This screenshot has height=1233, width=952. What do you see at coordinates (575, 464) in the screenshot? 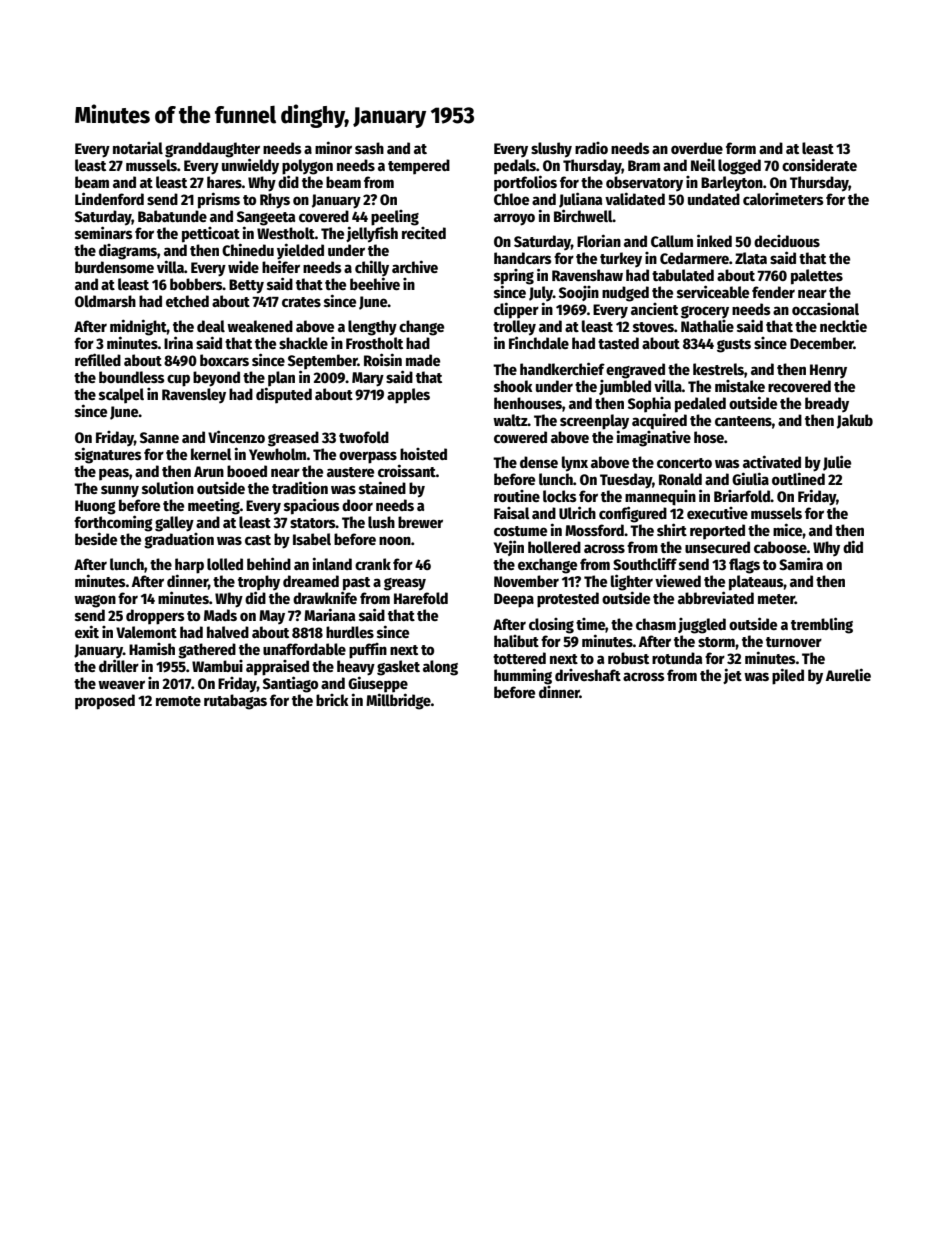
I see `lynx` at bounding box center [575, 464].
